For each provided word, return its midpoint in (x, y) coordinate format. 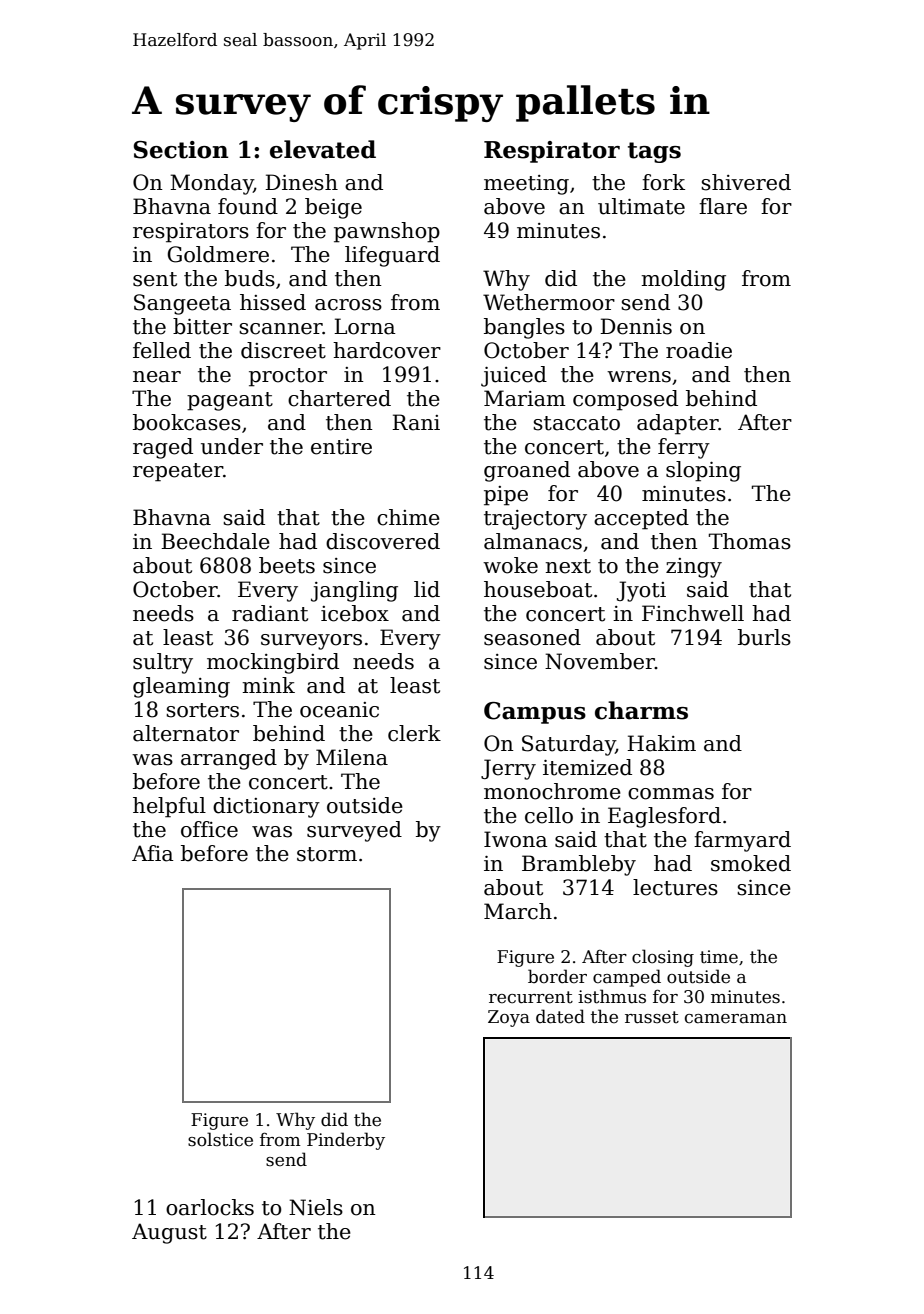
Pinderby (346, 1141)
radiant (270, 613)
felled (162, 350)
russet (652, 1017)
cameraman (736, 1019)
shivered (746, 182)
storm (327, 854)
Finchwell (693, 613)
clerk (414, 733)
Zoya (509, 1018)
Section (181, 150)
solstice (220, 1139)
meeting (526, 185)
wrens (639, 377)
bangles (524, 328)
